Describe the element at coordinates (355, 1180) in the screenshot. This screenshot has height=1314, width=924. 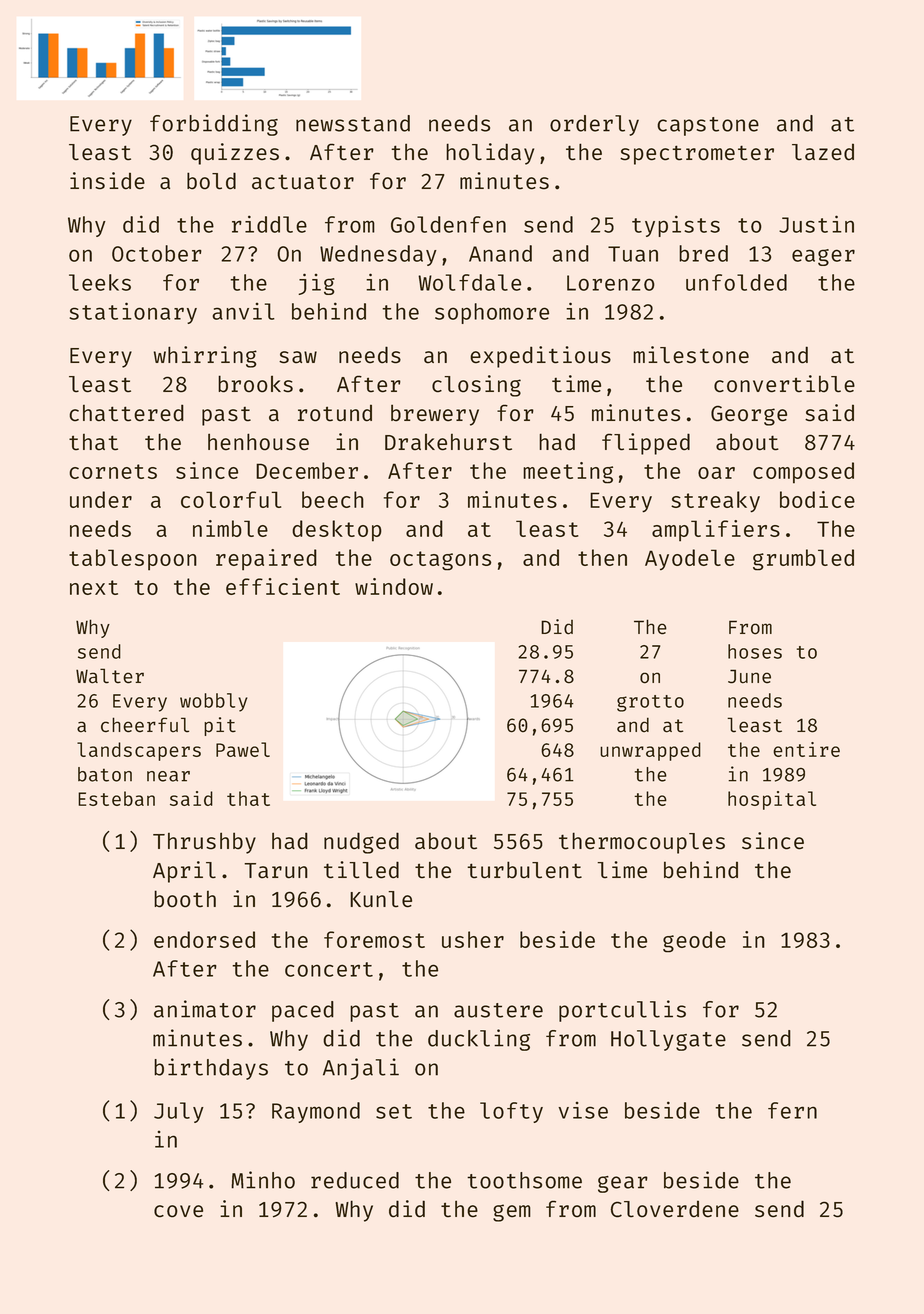
I see `reduced` at that location.
